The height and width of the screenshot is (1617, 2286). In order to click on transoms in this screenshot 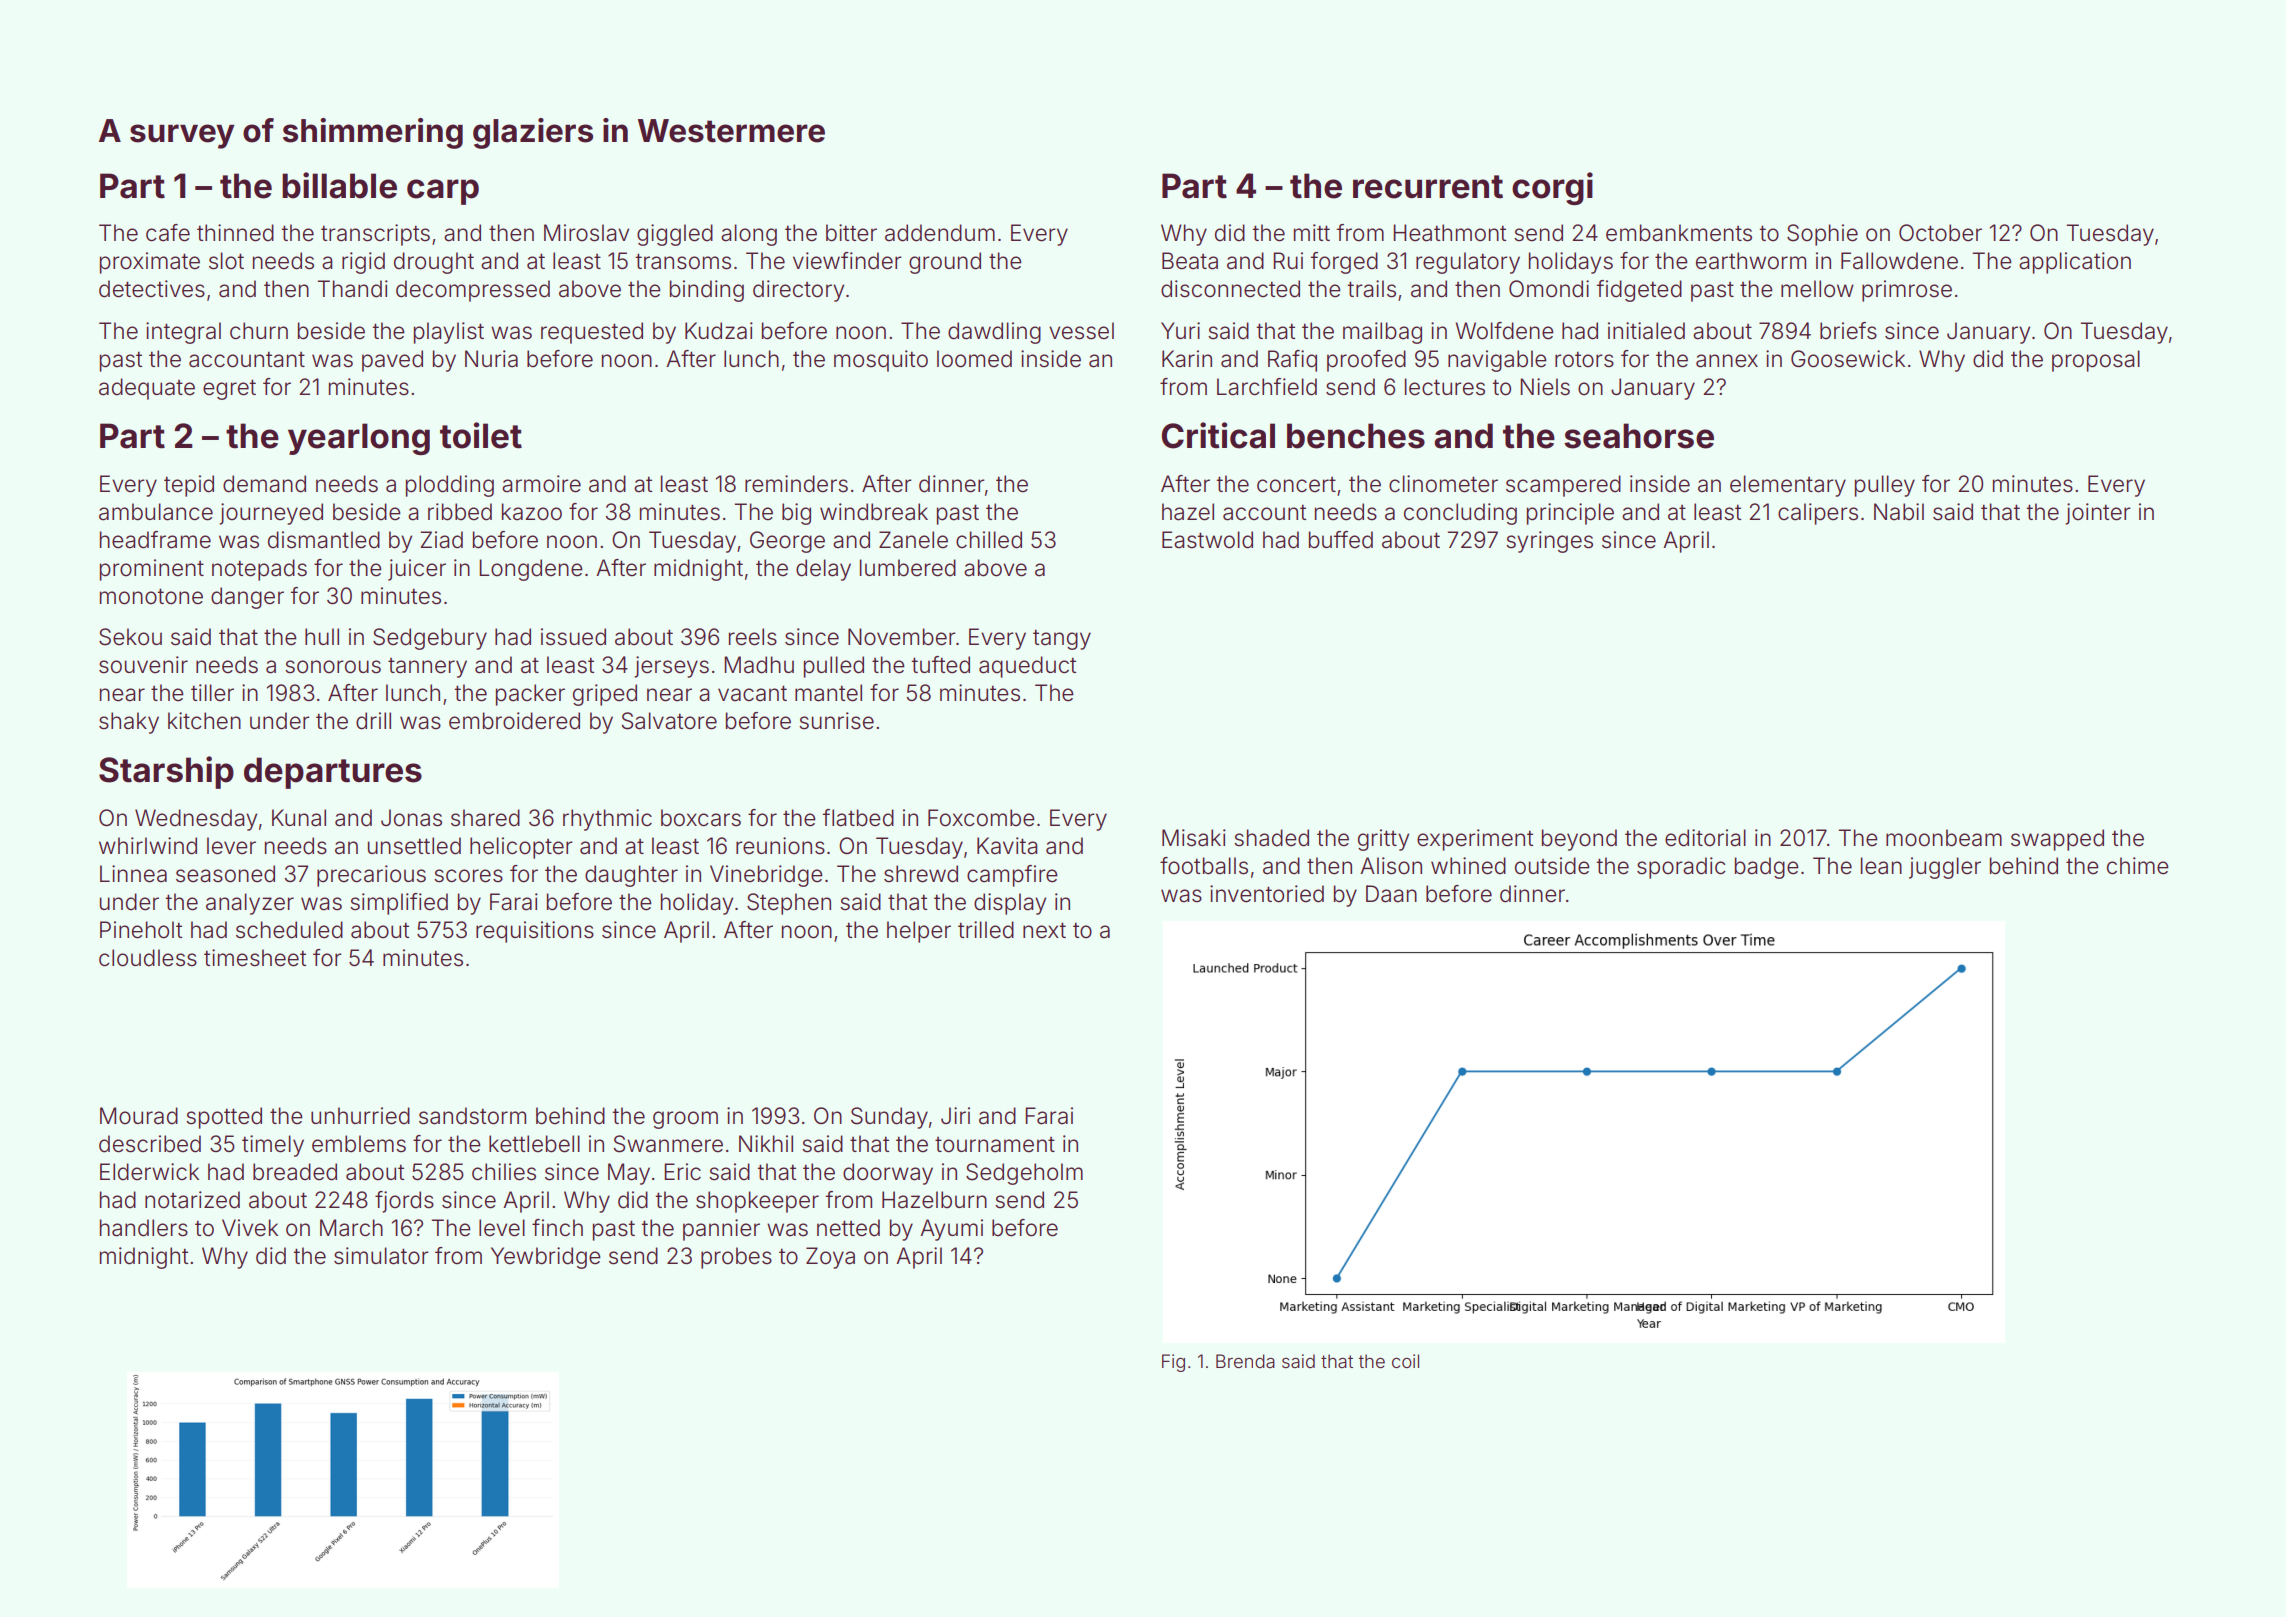, I will do `click(683, 261)`.
